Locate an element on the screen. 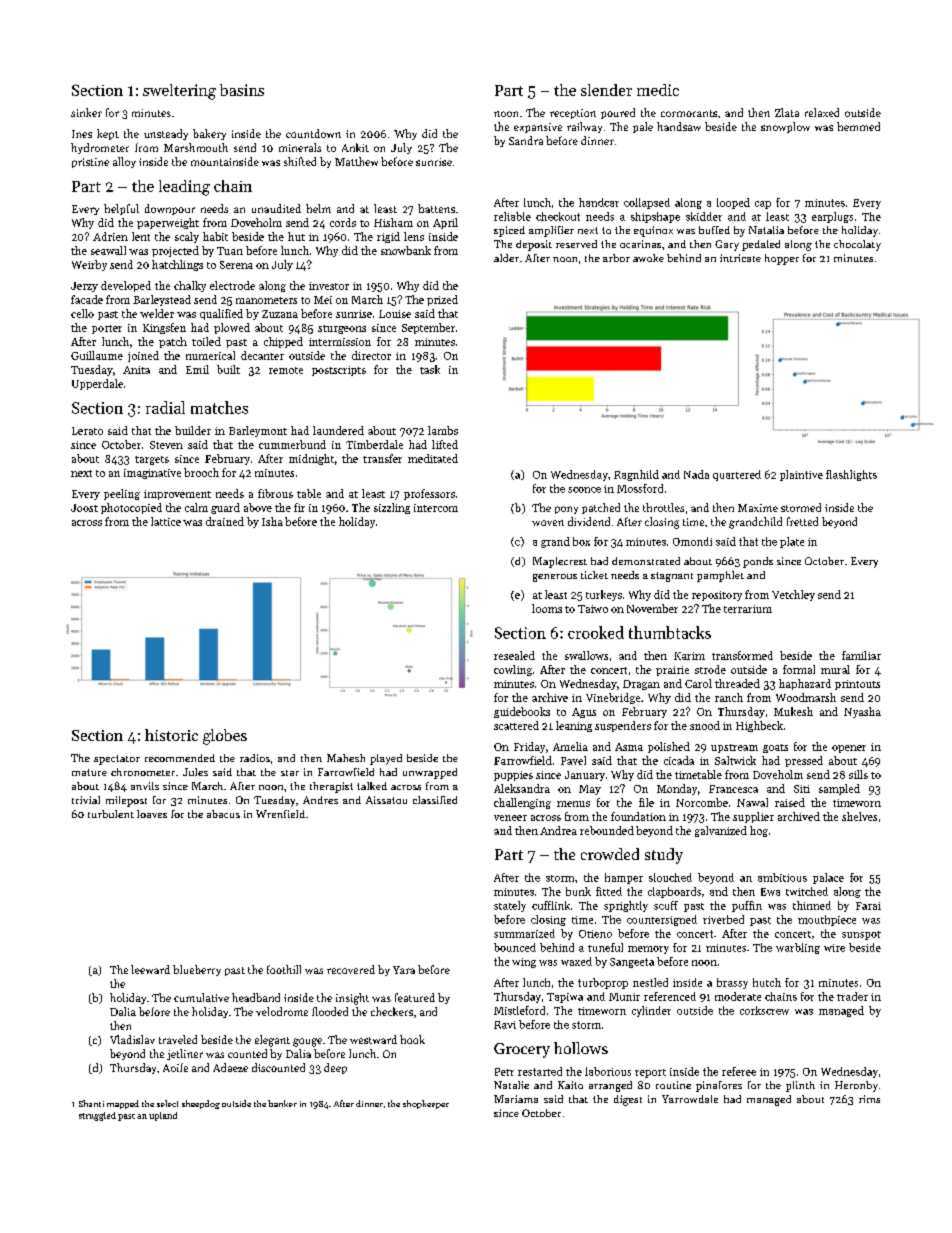 This screenshot has width=952, height=1233. slender is located at coordinates (606, 90).
